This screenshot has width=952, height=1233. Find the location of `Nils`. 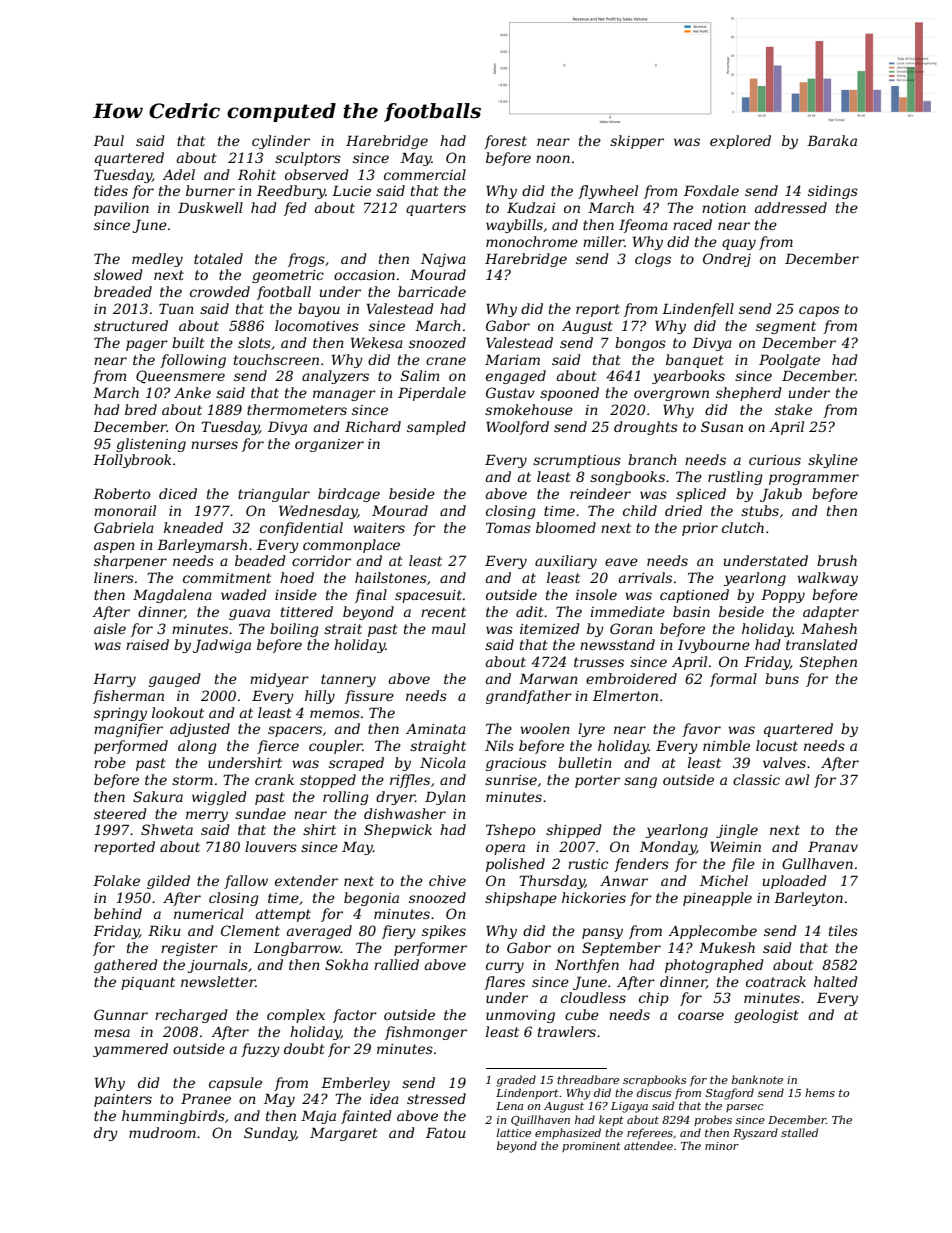

Nils is located at coordinates (499, 745).
